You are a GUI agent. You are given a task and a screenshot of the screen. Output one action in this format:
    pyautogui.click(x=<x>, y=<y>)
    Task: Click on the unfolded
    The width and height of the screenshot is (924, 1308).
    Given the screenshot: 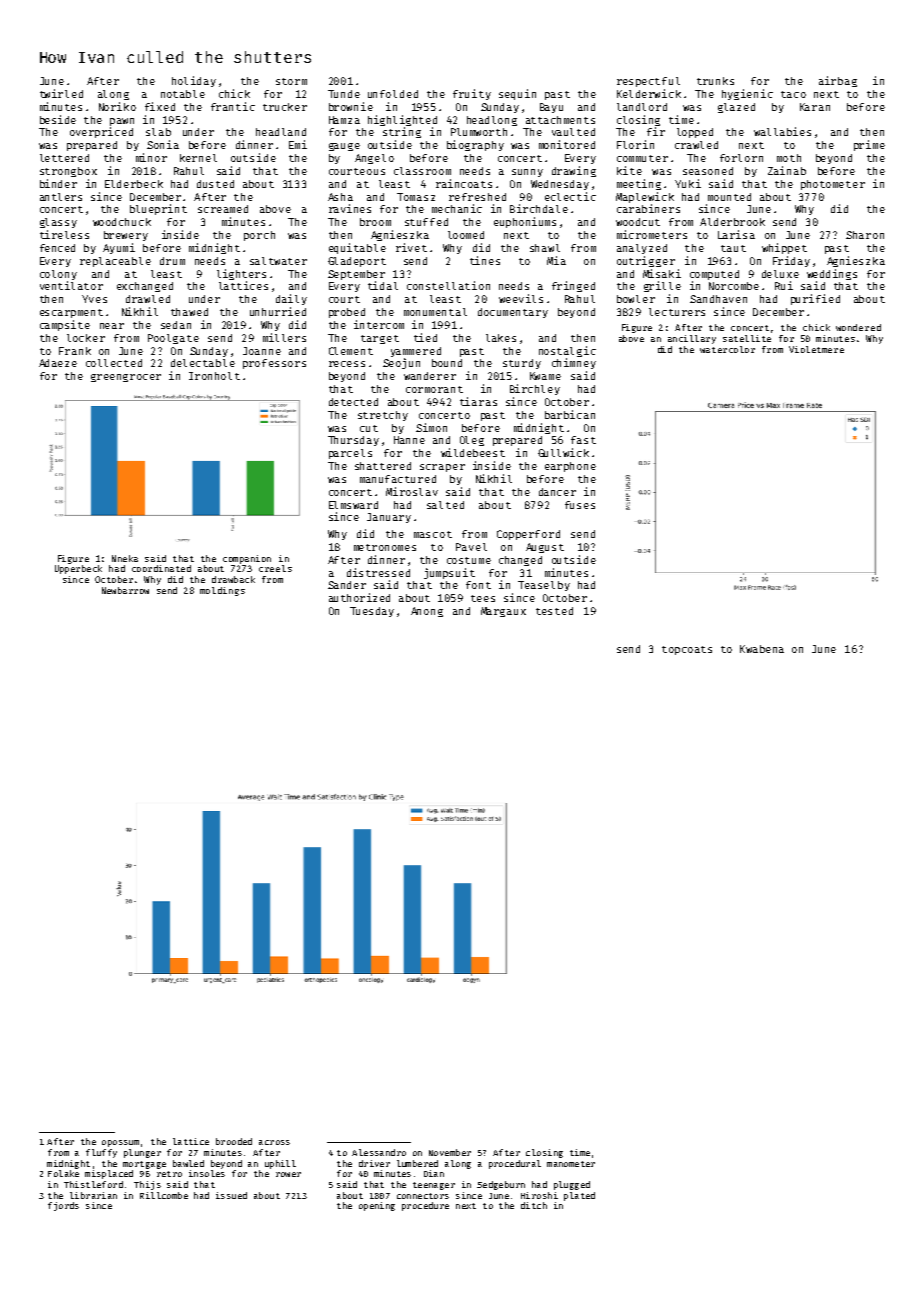 What is the action you would take?
    pyautogui.click(x=393, y=94)
